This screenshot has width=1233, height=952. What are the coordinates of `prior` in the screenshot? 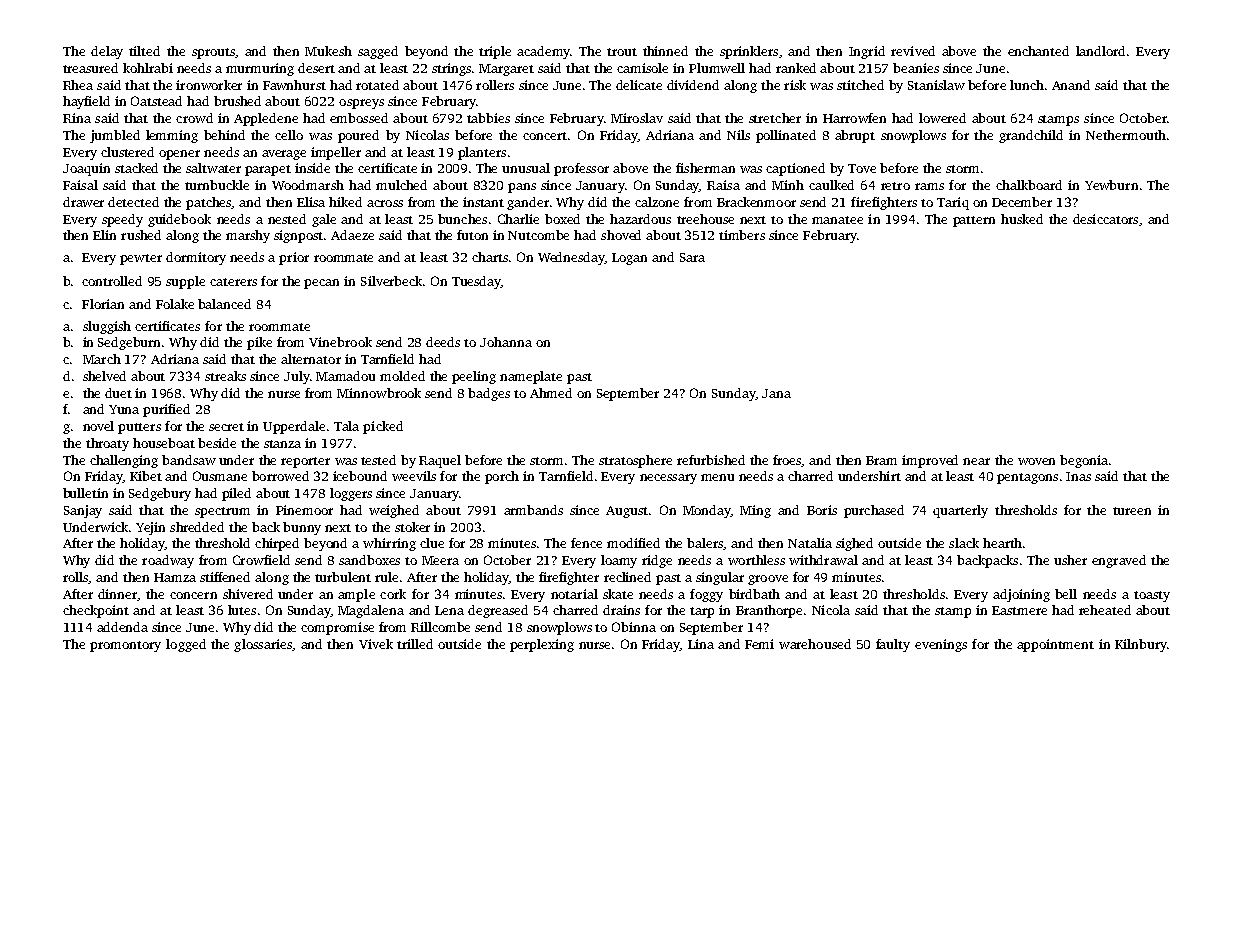 It's located at (294, 258).
